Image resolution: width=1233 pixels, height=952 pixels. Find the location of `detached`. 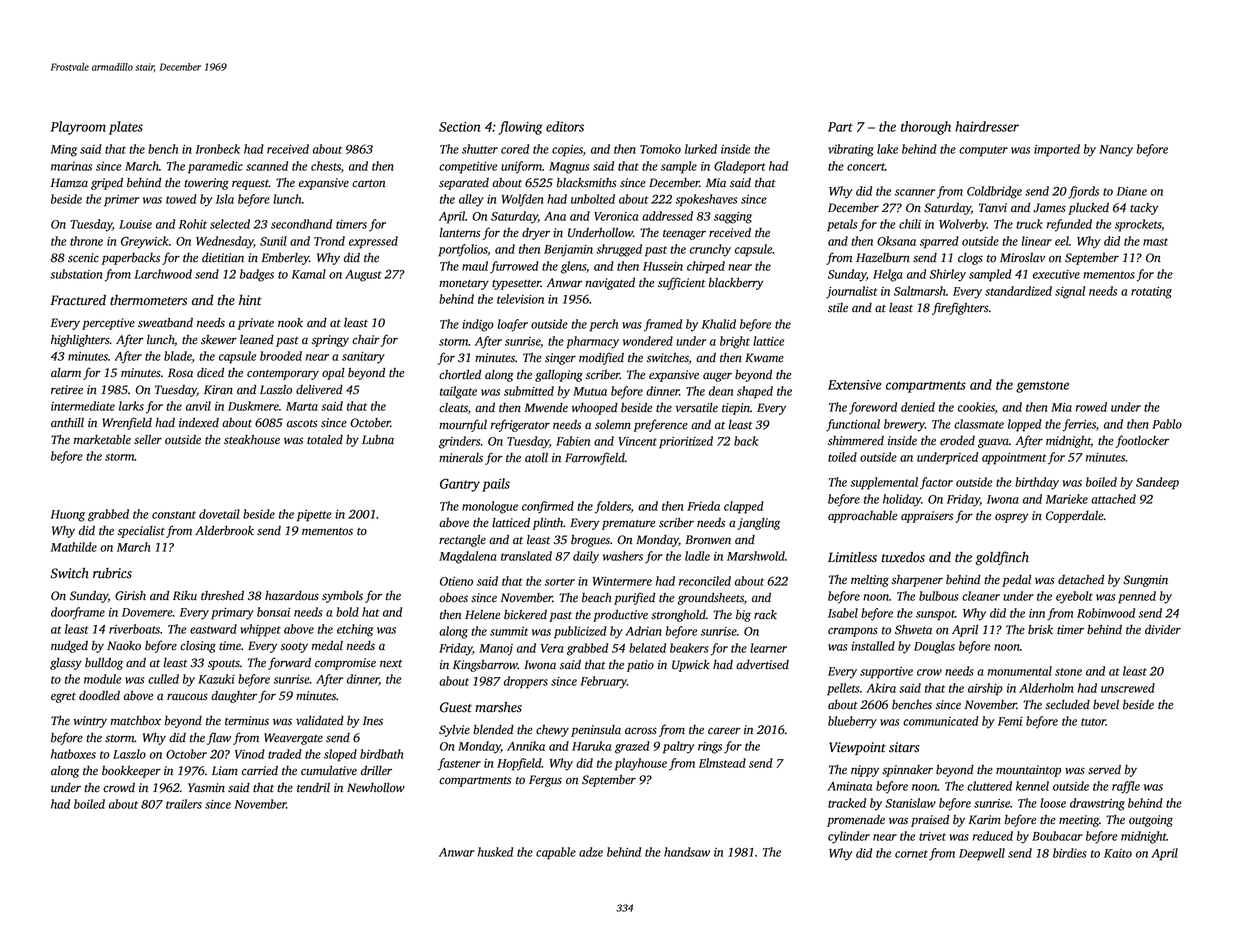

detached is located at coordinates (1081, 580).
